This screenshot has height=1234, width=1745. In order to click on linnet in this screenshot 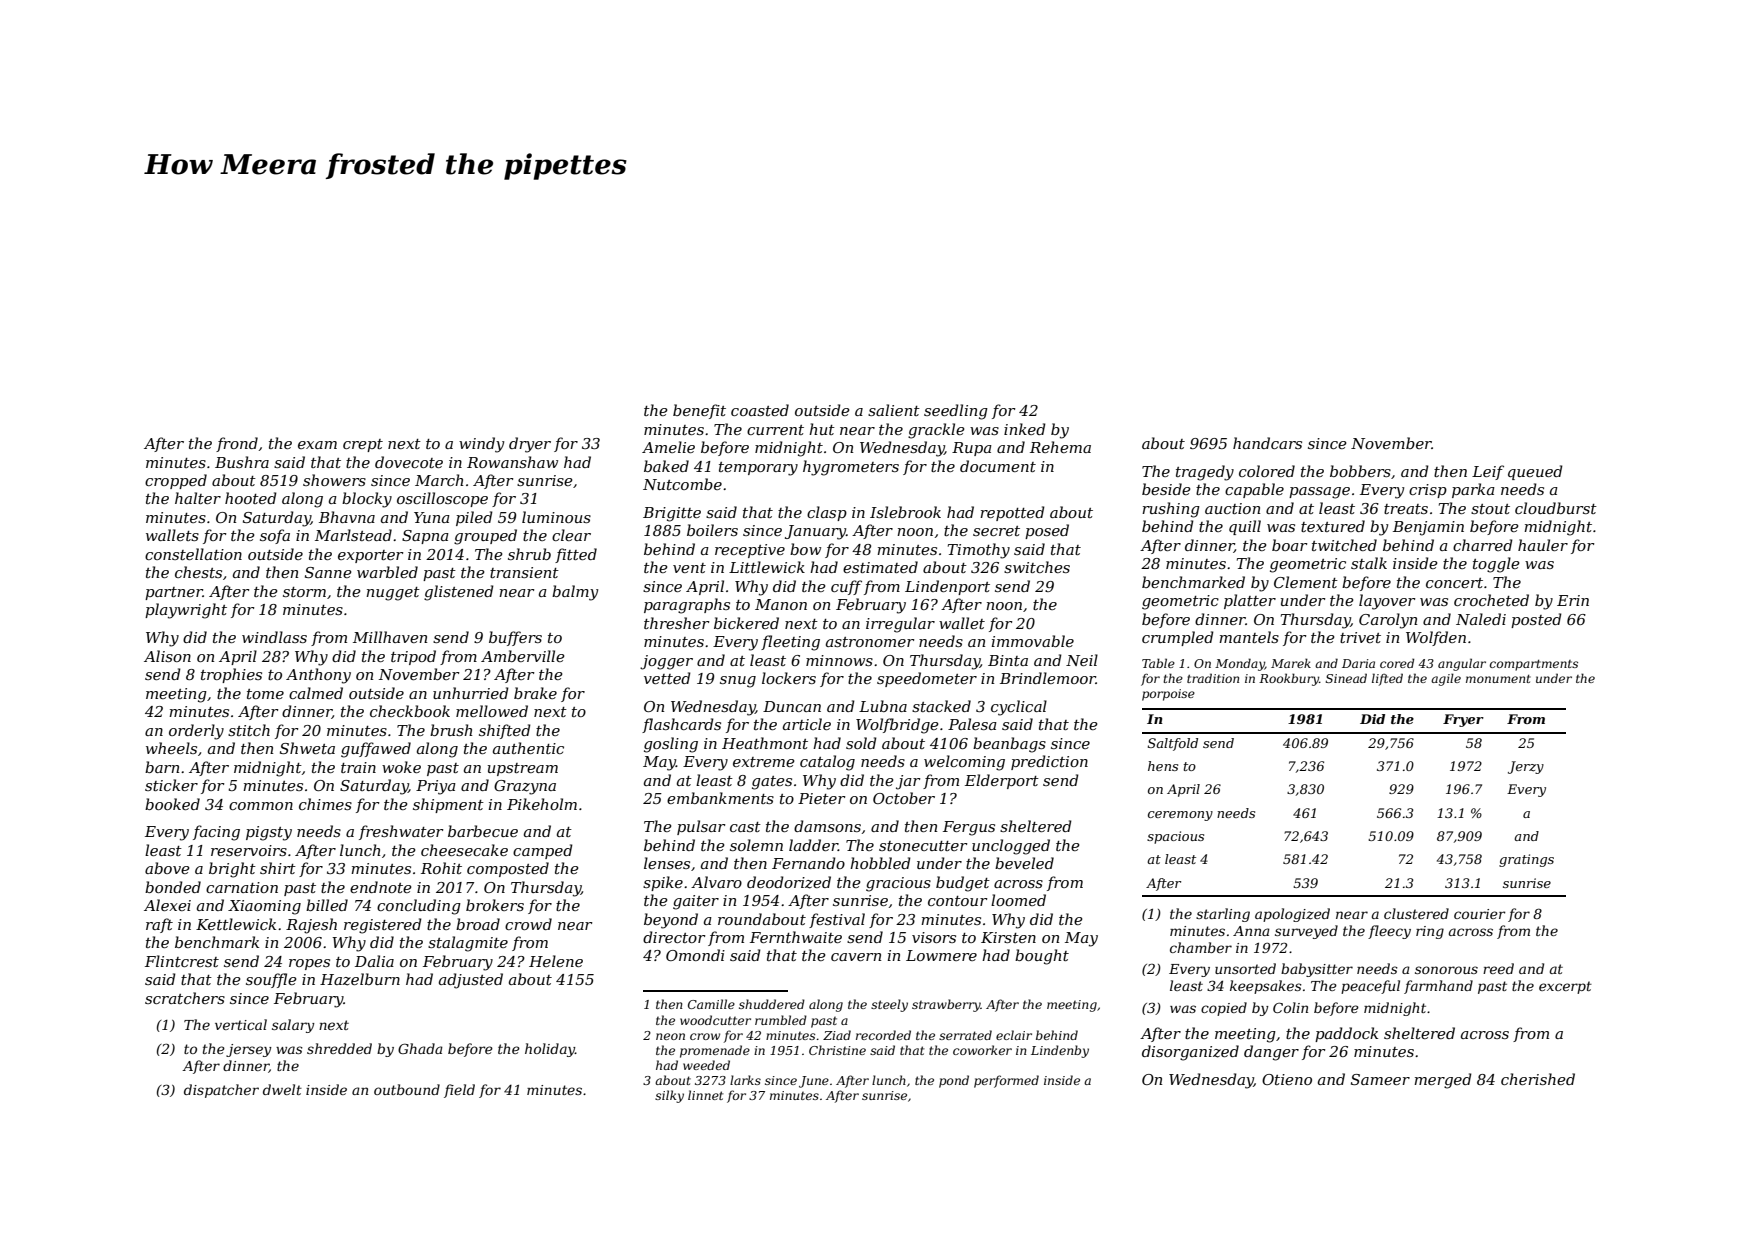, I will do `click(706, 1095)`.
